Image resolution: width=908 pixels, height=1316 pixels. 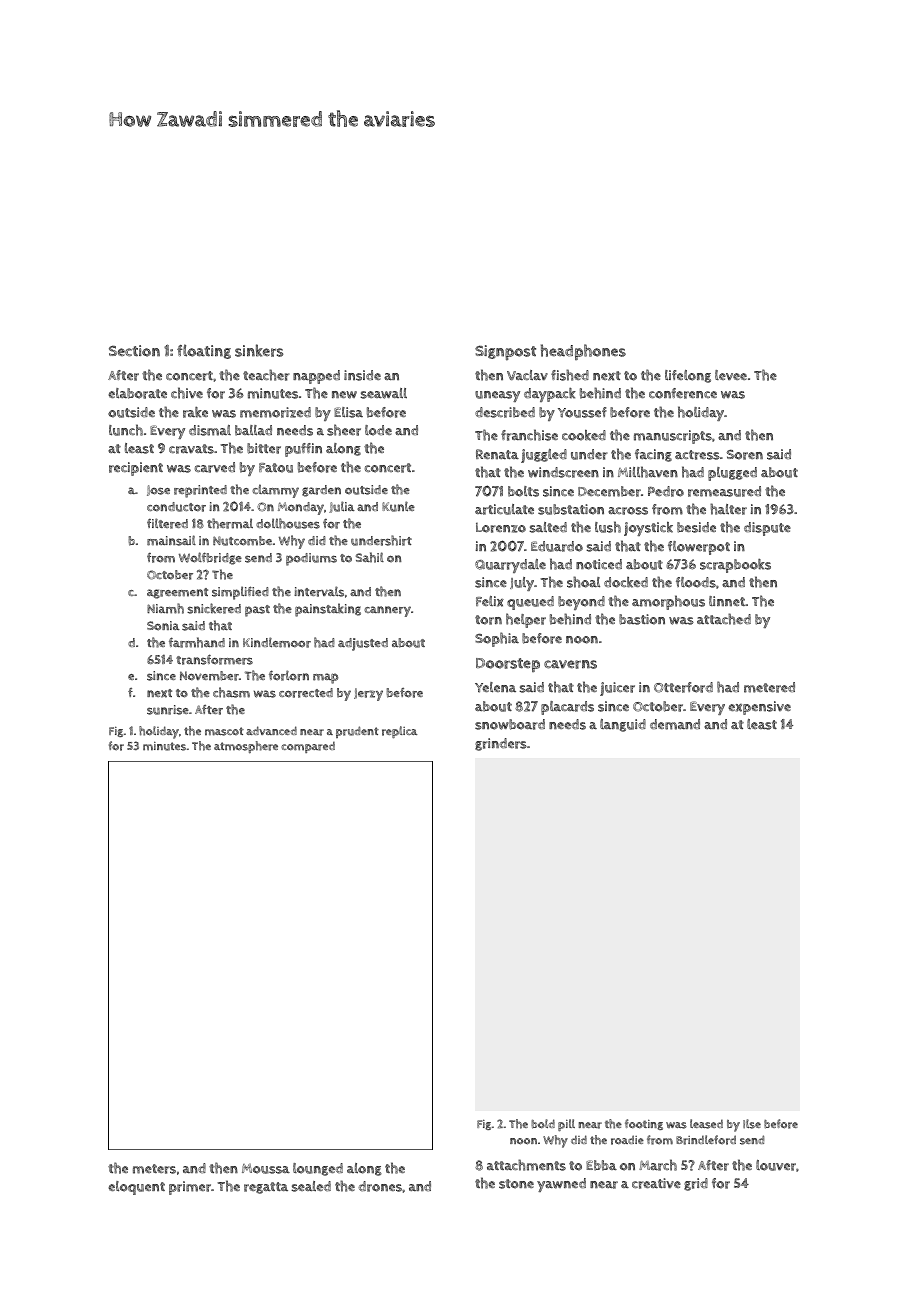 I want to click on Niamh, so click(x=165, y=608).
